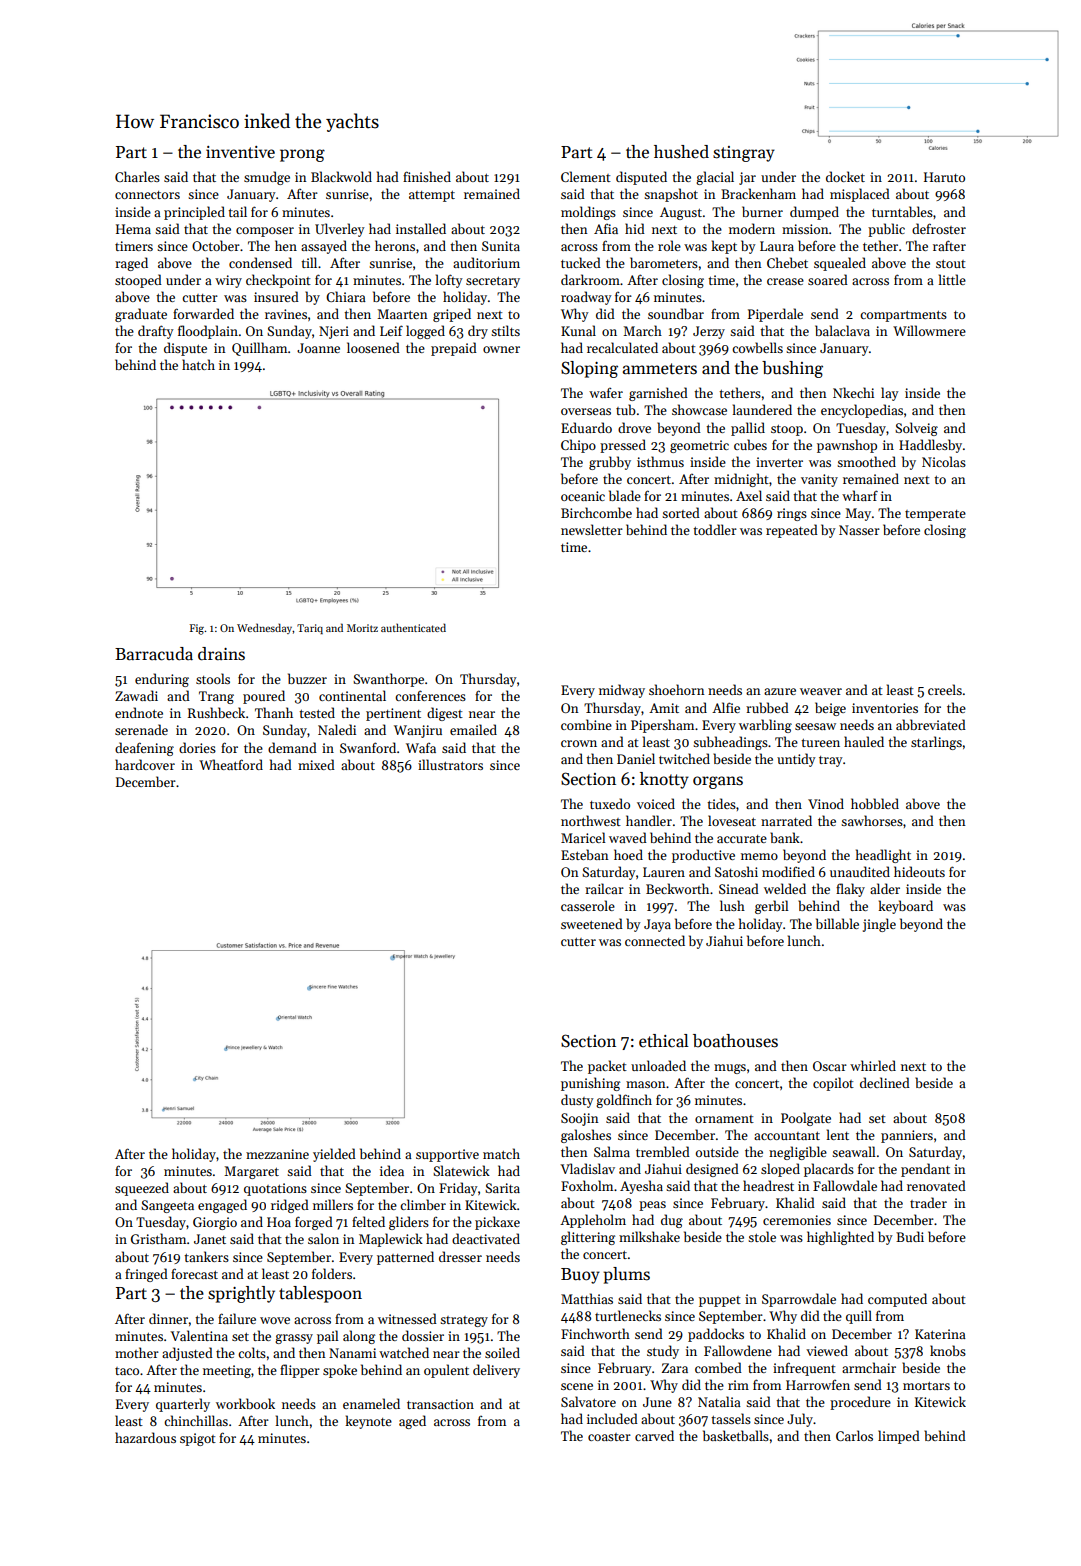 The height and width of the screenshot is (1566, 1081). What do you see at coordinates (860, 195) in the screenshot?
I see `misplaced` at bounding box center [860, 195].
